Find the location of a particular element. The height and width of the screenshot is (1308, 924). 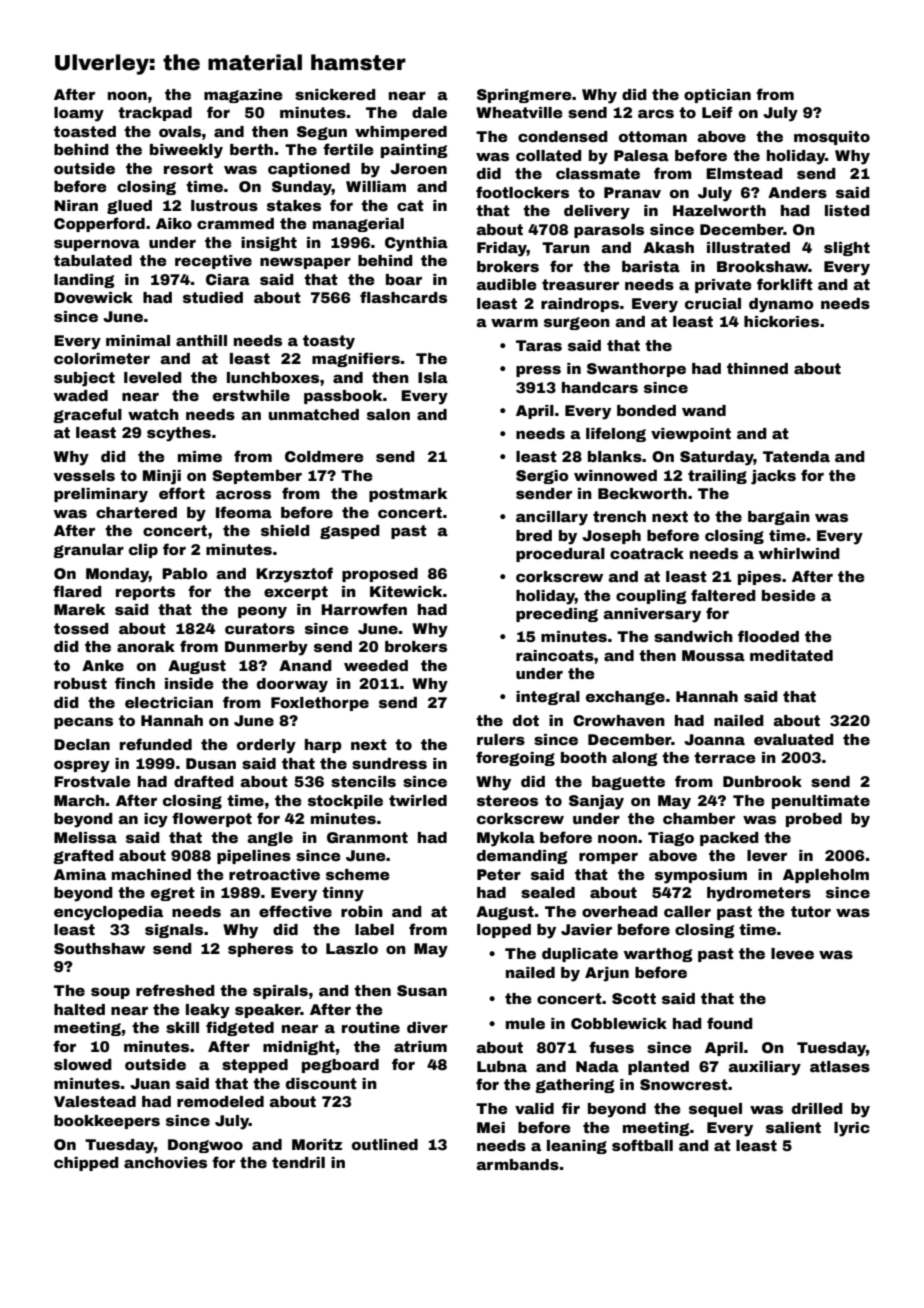

armbands is located at coordinates (517, 1164).
